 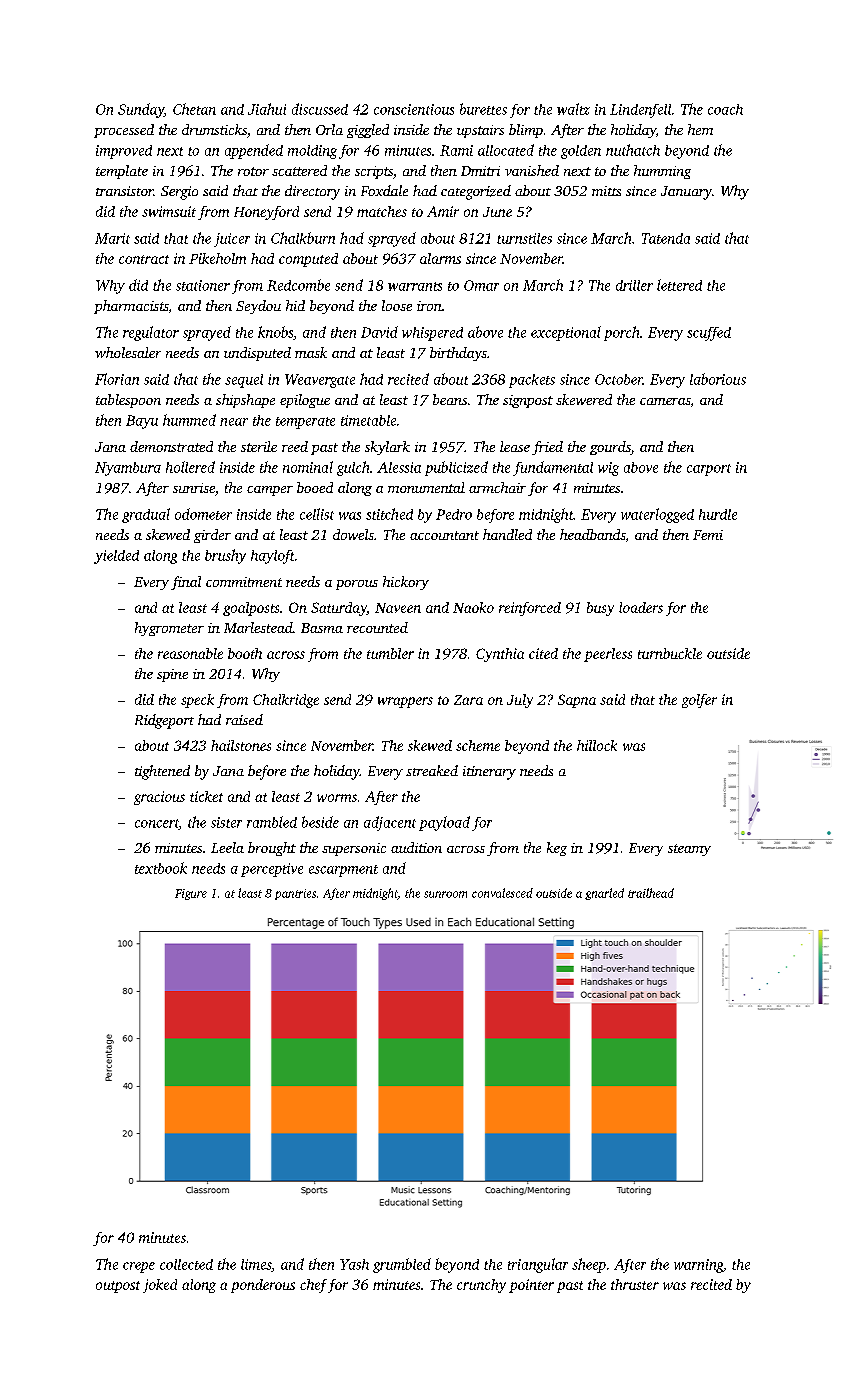 What do you see at coordinates (402, 1265) in the document?
I see `grumbled` at bounding box center [402, 1265].
